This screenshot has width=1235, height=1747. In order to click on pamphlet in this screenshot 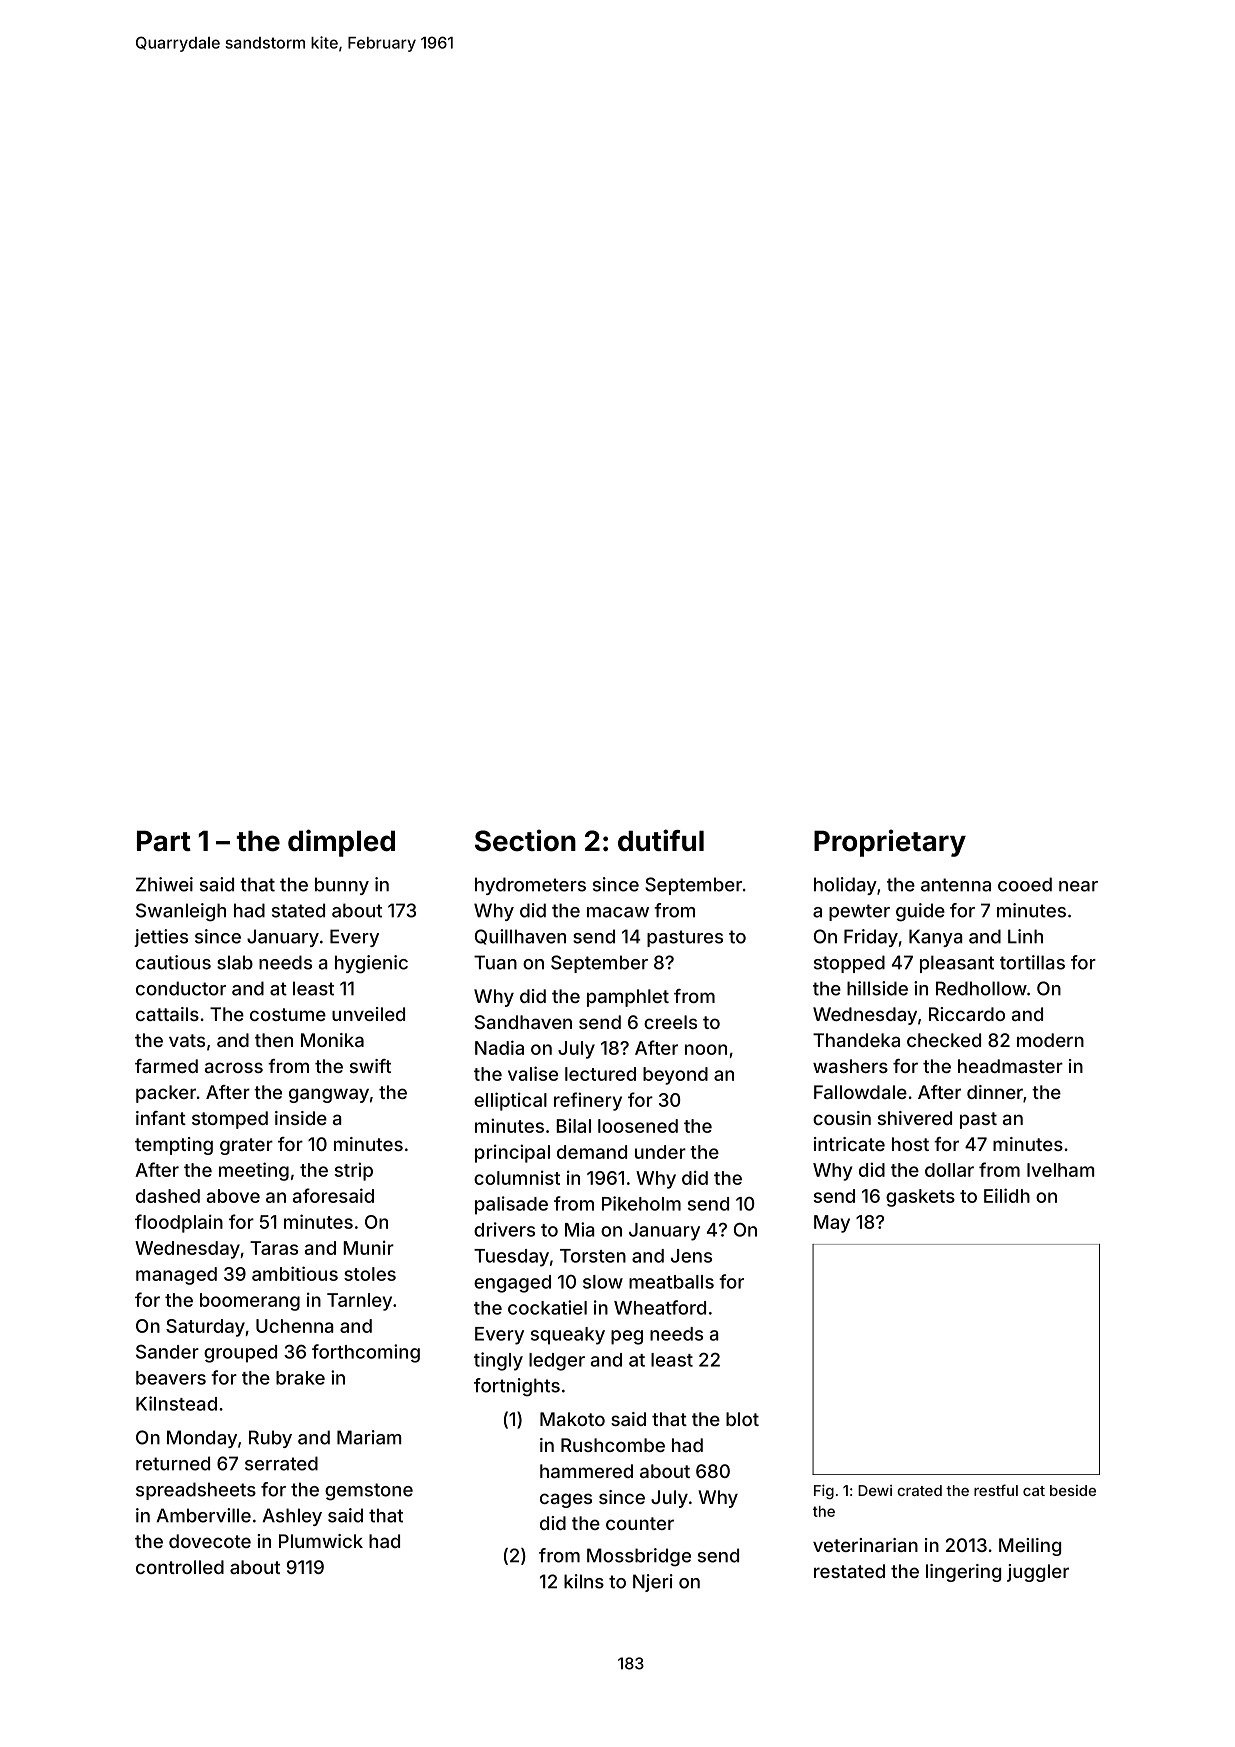, I will do `click(628, 998)`.
